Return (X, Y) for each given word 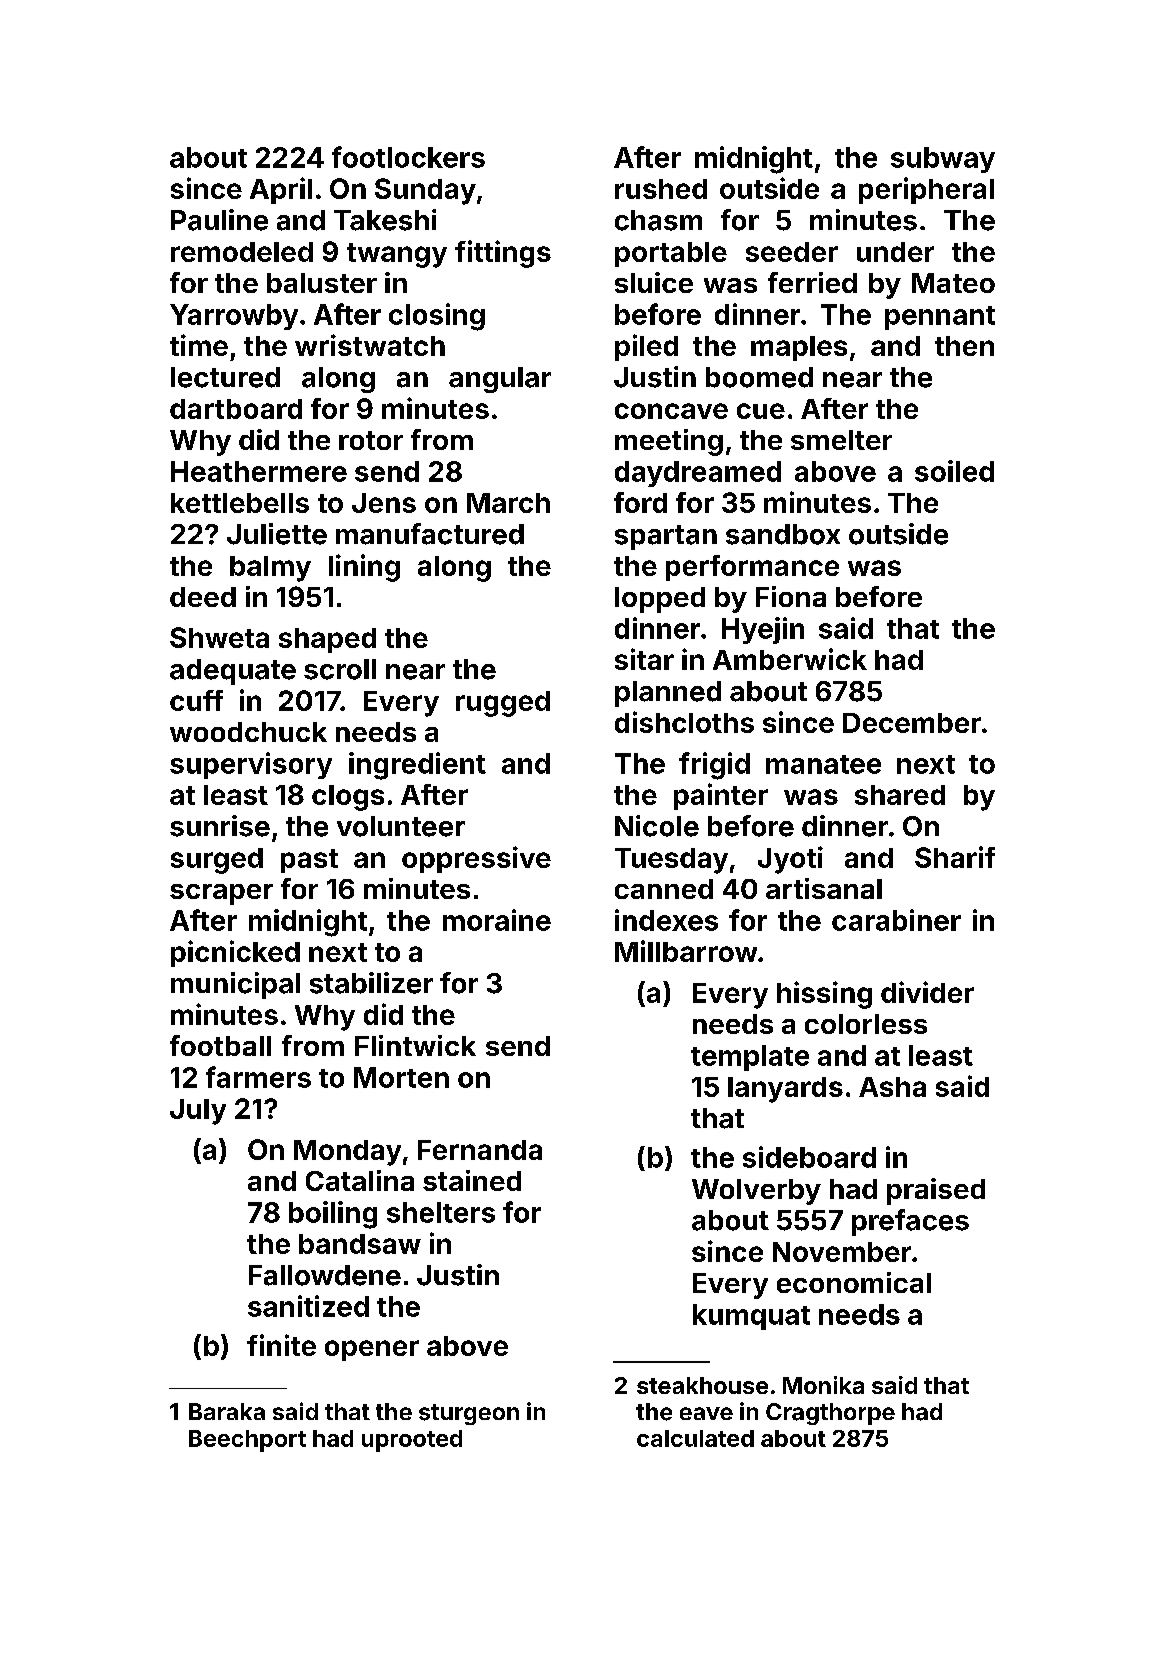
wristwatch (370, 345)
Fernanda (480, 1150)
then (964, 346)
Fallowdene (325, 1275)
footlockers (408, 157)
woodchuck (248, 732)
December (912, 723)
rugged (503, 704)
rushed (661, 189)
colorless (866, 1024)
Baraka (227, 1411)
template (750, 1058)
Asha (892, 1087)
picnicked (235, 953)
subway (943, 160)
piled (646, 347)
